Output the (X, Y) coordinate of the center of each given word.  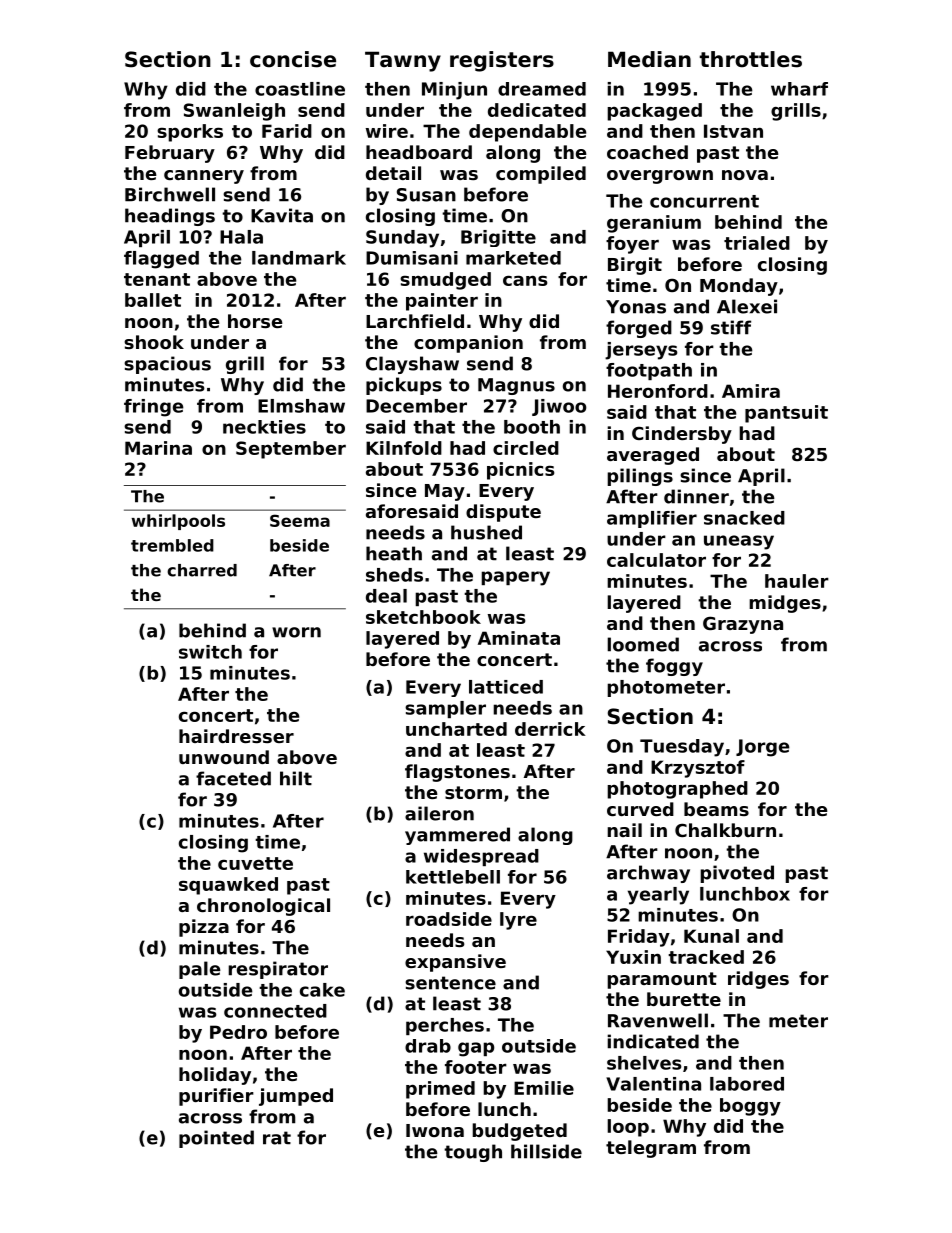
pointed (216, 1139)
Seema (300, 520)
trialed (757, 243)
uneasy (739, 542)
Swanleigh (234, 112)
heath (394, 553)
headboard (419, 152)
